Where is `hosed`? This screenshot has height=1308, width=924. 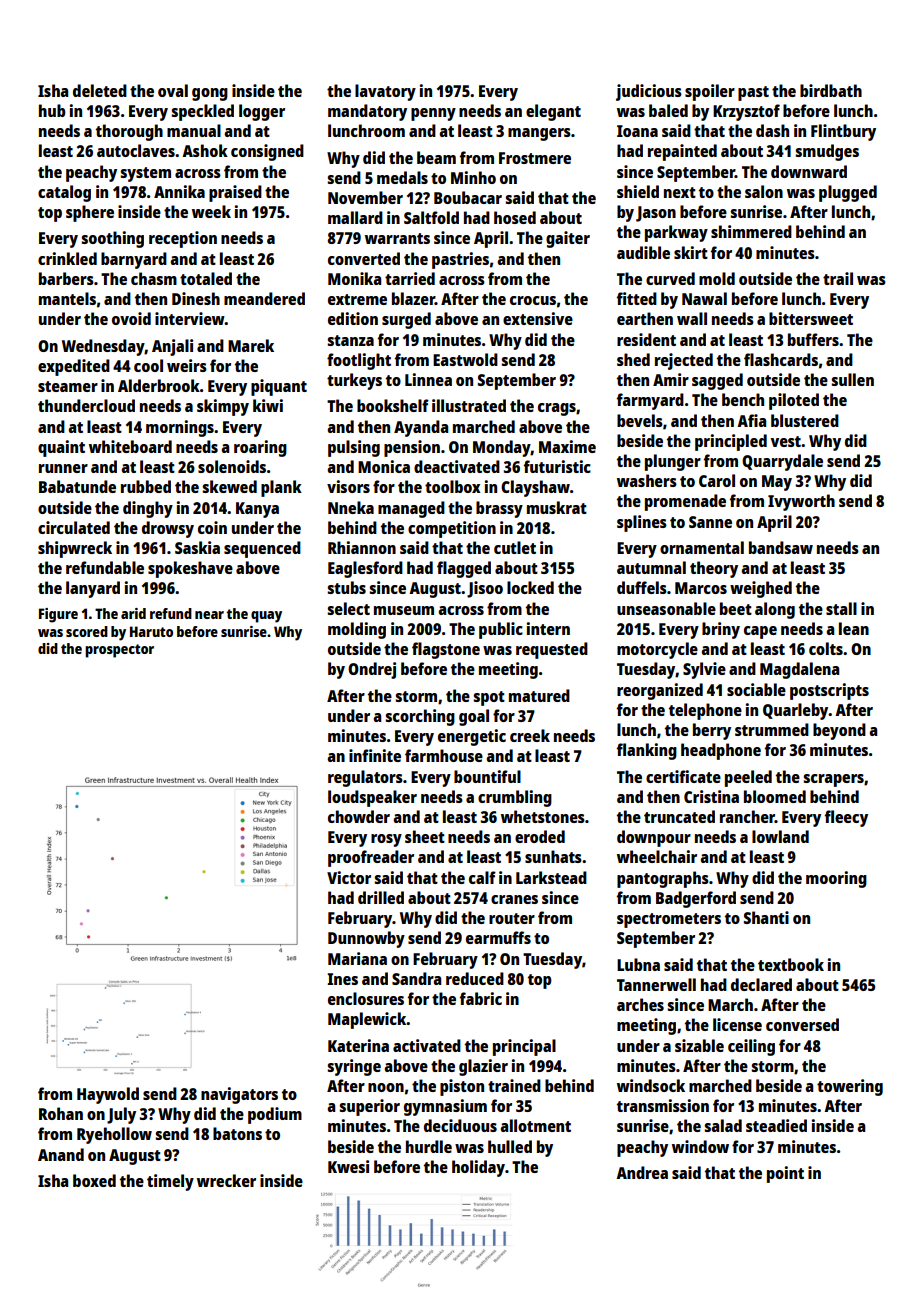
hosed is located at coordinates (515, 217).
